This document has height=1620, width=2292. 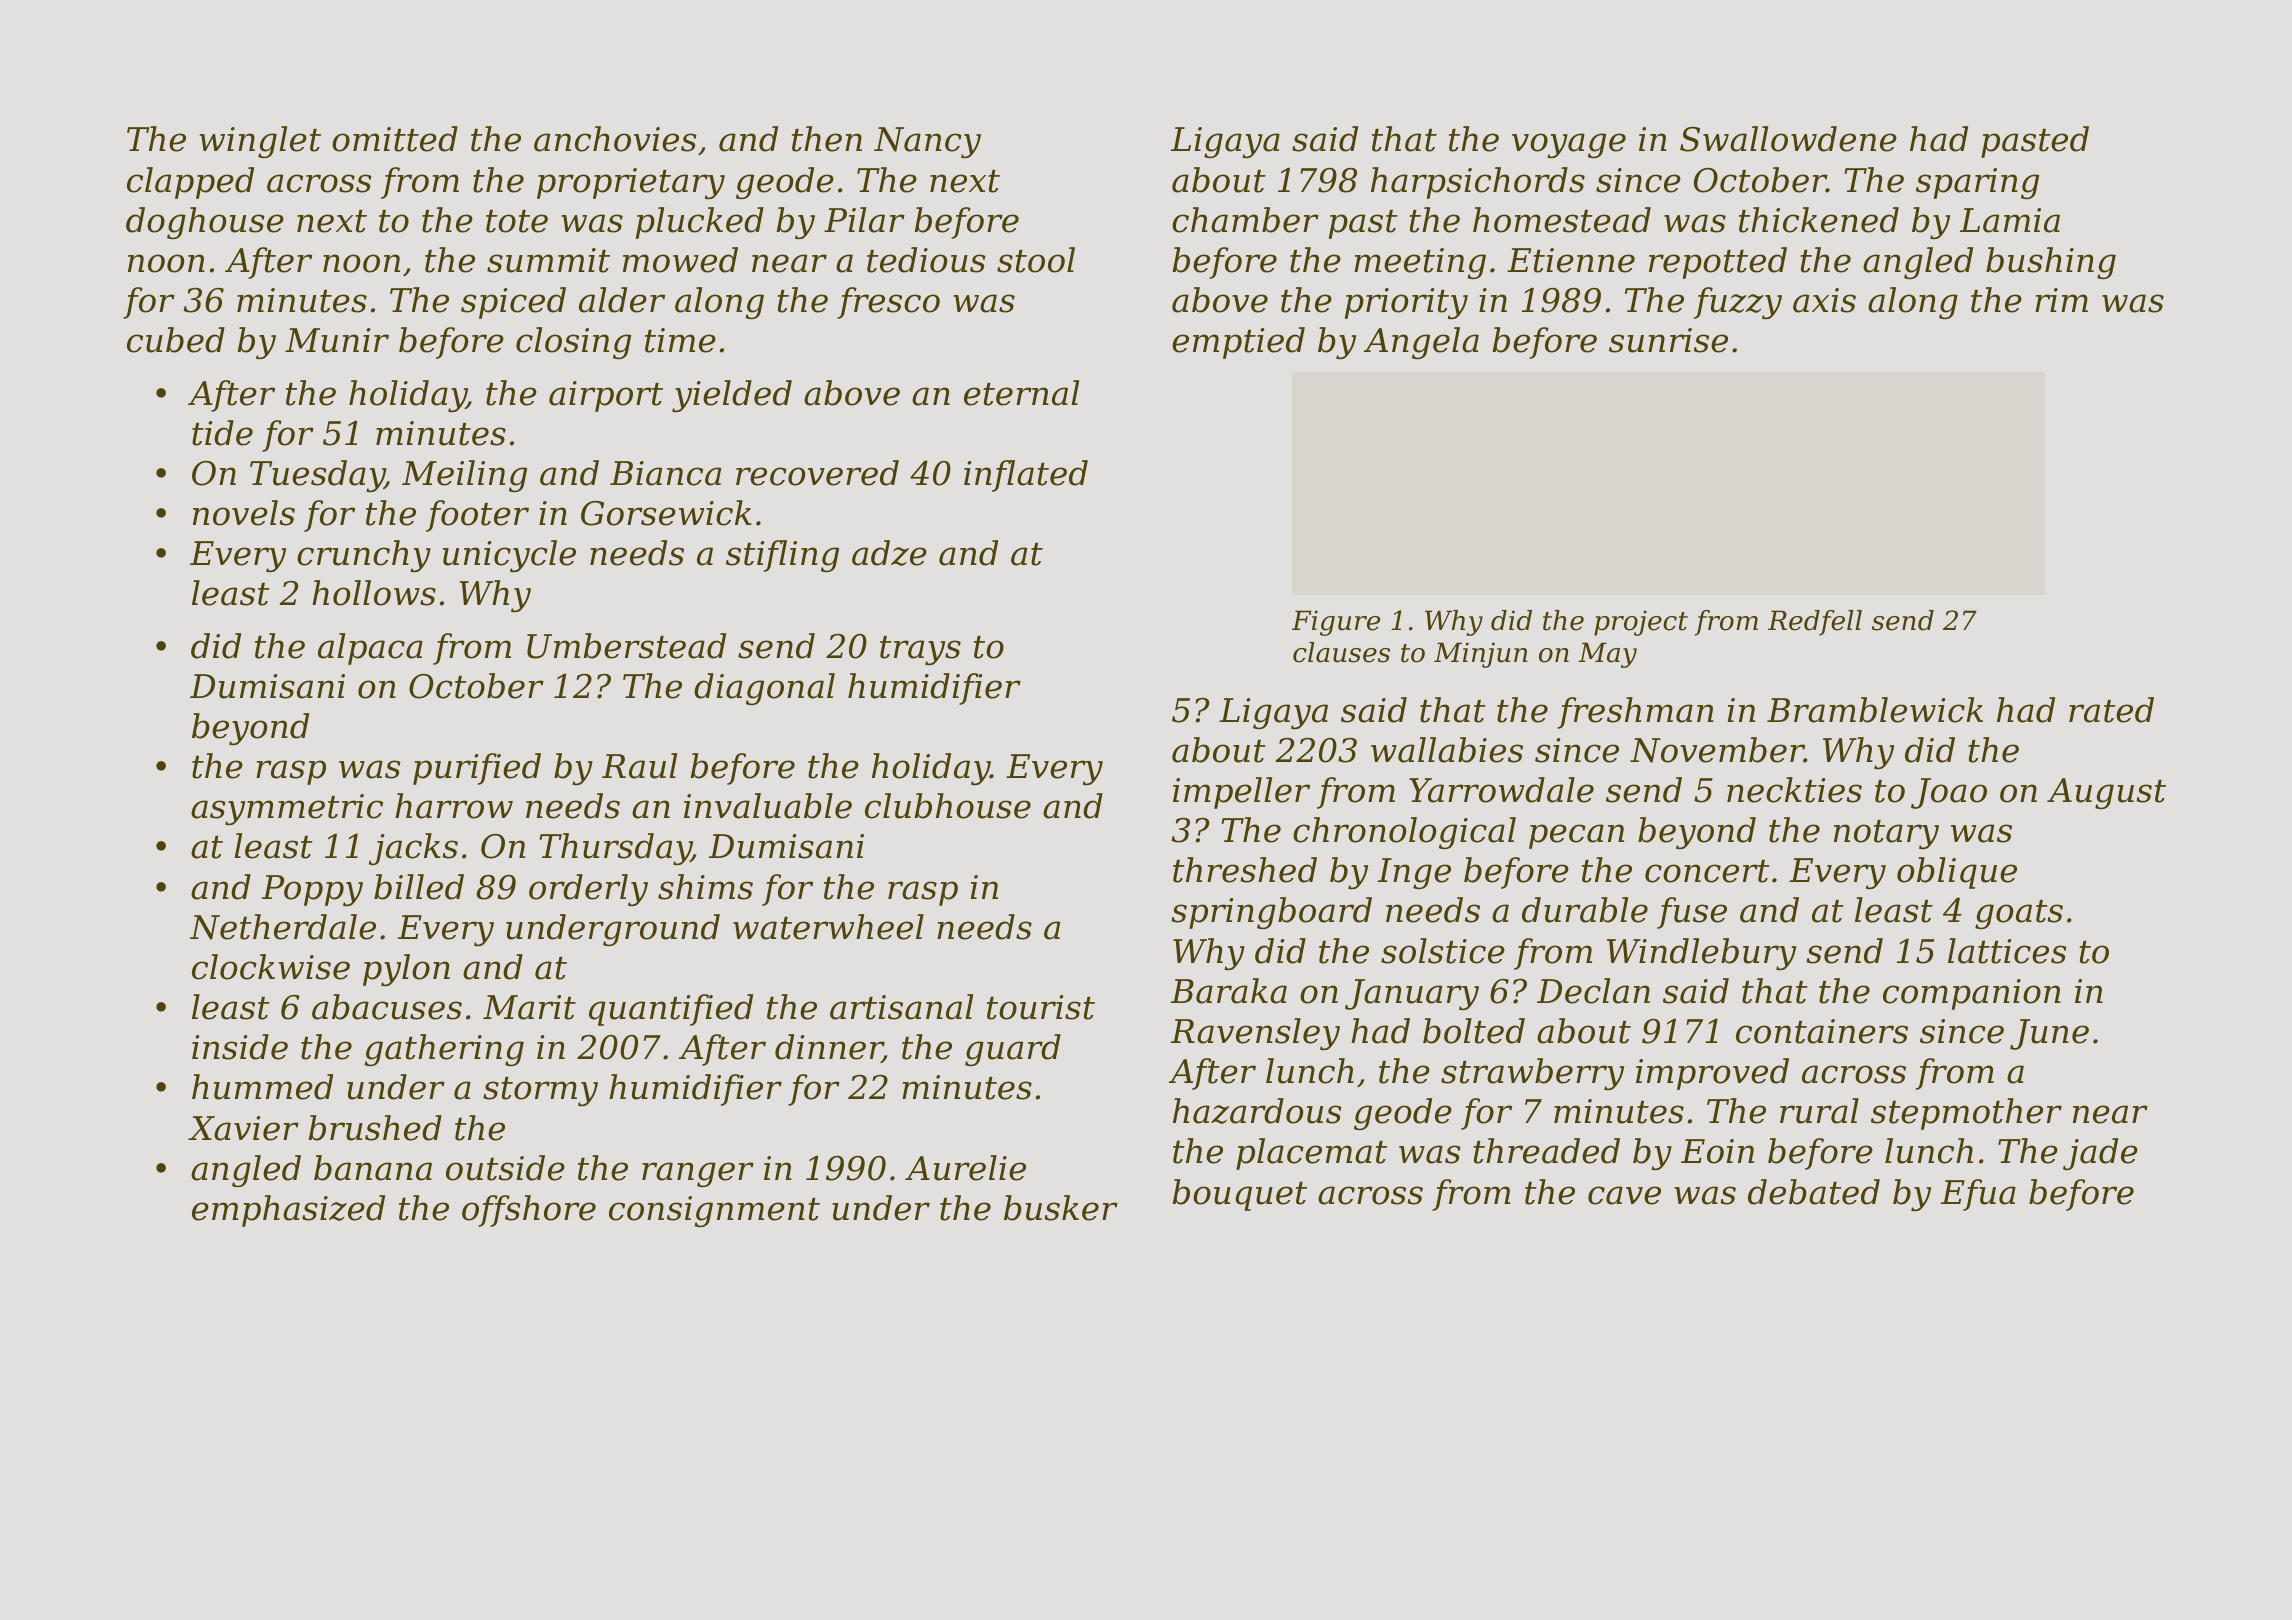 I want to click on rim, so click(x=2061, y=300).
